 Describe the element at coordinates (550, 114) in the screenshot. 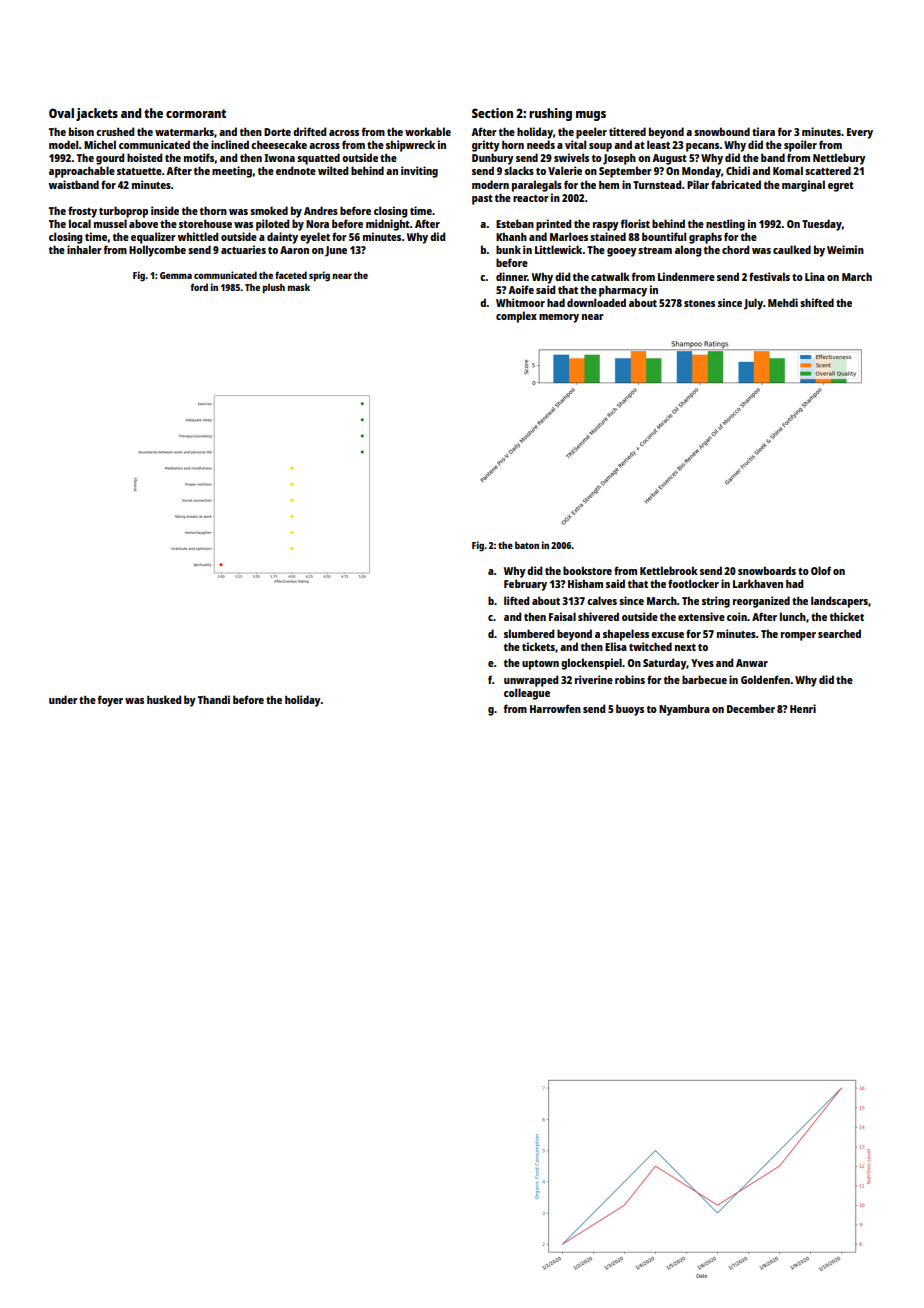

I see `rushing` at that location.
